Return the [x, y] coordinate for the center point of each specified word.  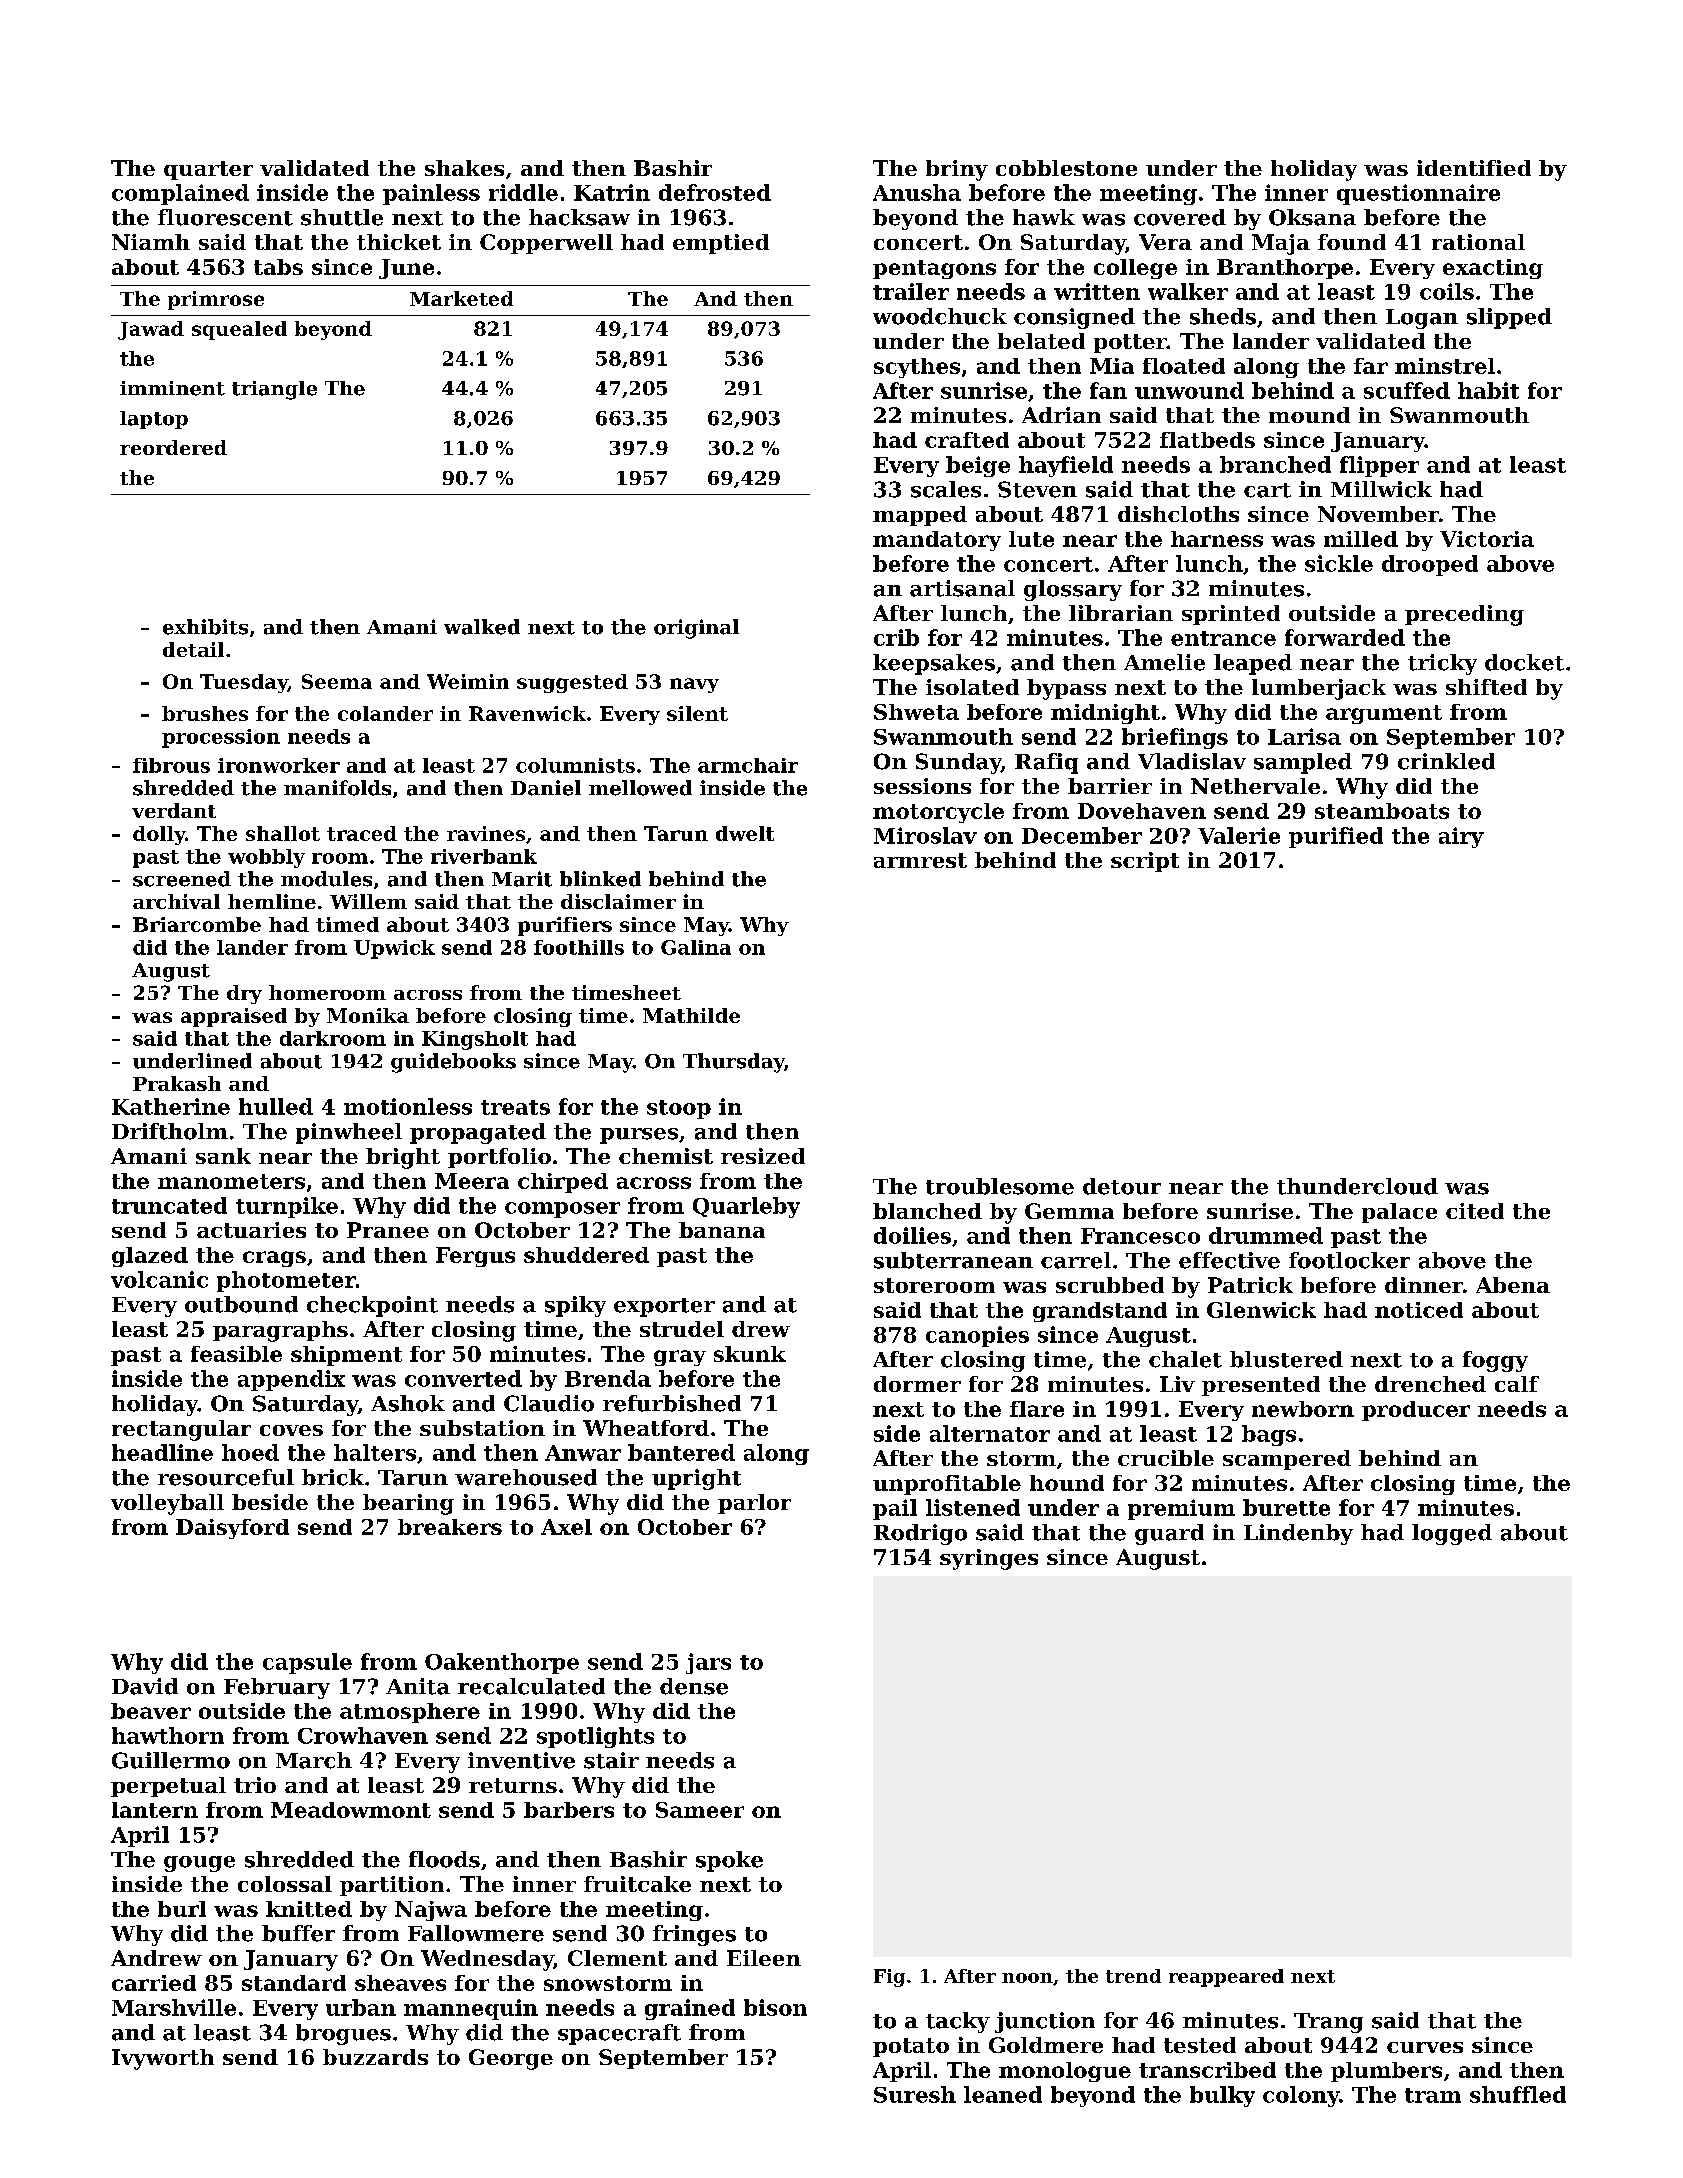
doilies [912, 1235]
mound [1309, 415]
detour [1122, 1186]
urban [361, 2007]
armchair [748, 765]
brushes [205, 713]
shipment [346, 1356]
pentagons [934, 269]
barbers [569, 1810]
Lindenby [1298, 1534]
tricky [1442, 664]
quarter [208, 170]
